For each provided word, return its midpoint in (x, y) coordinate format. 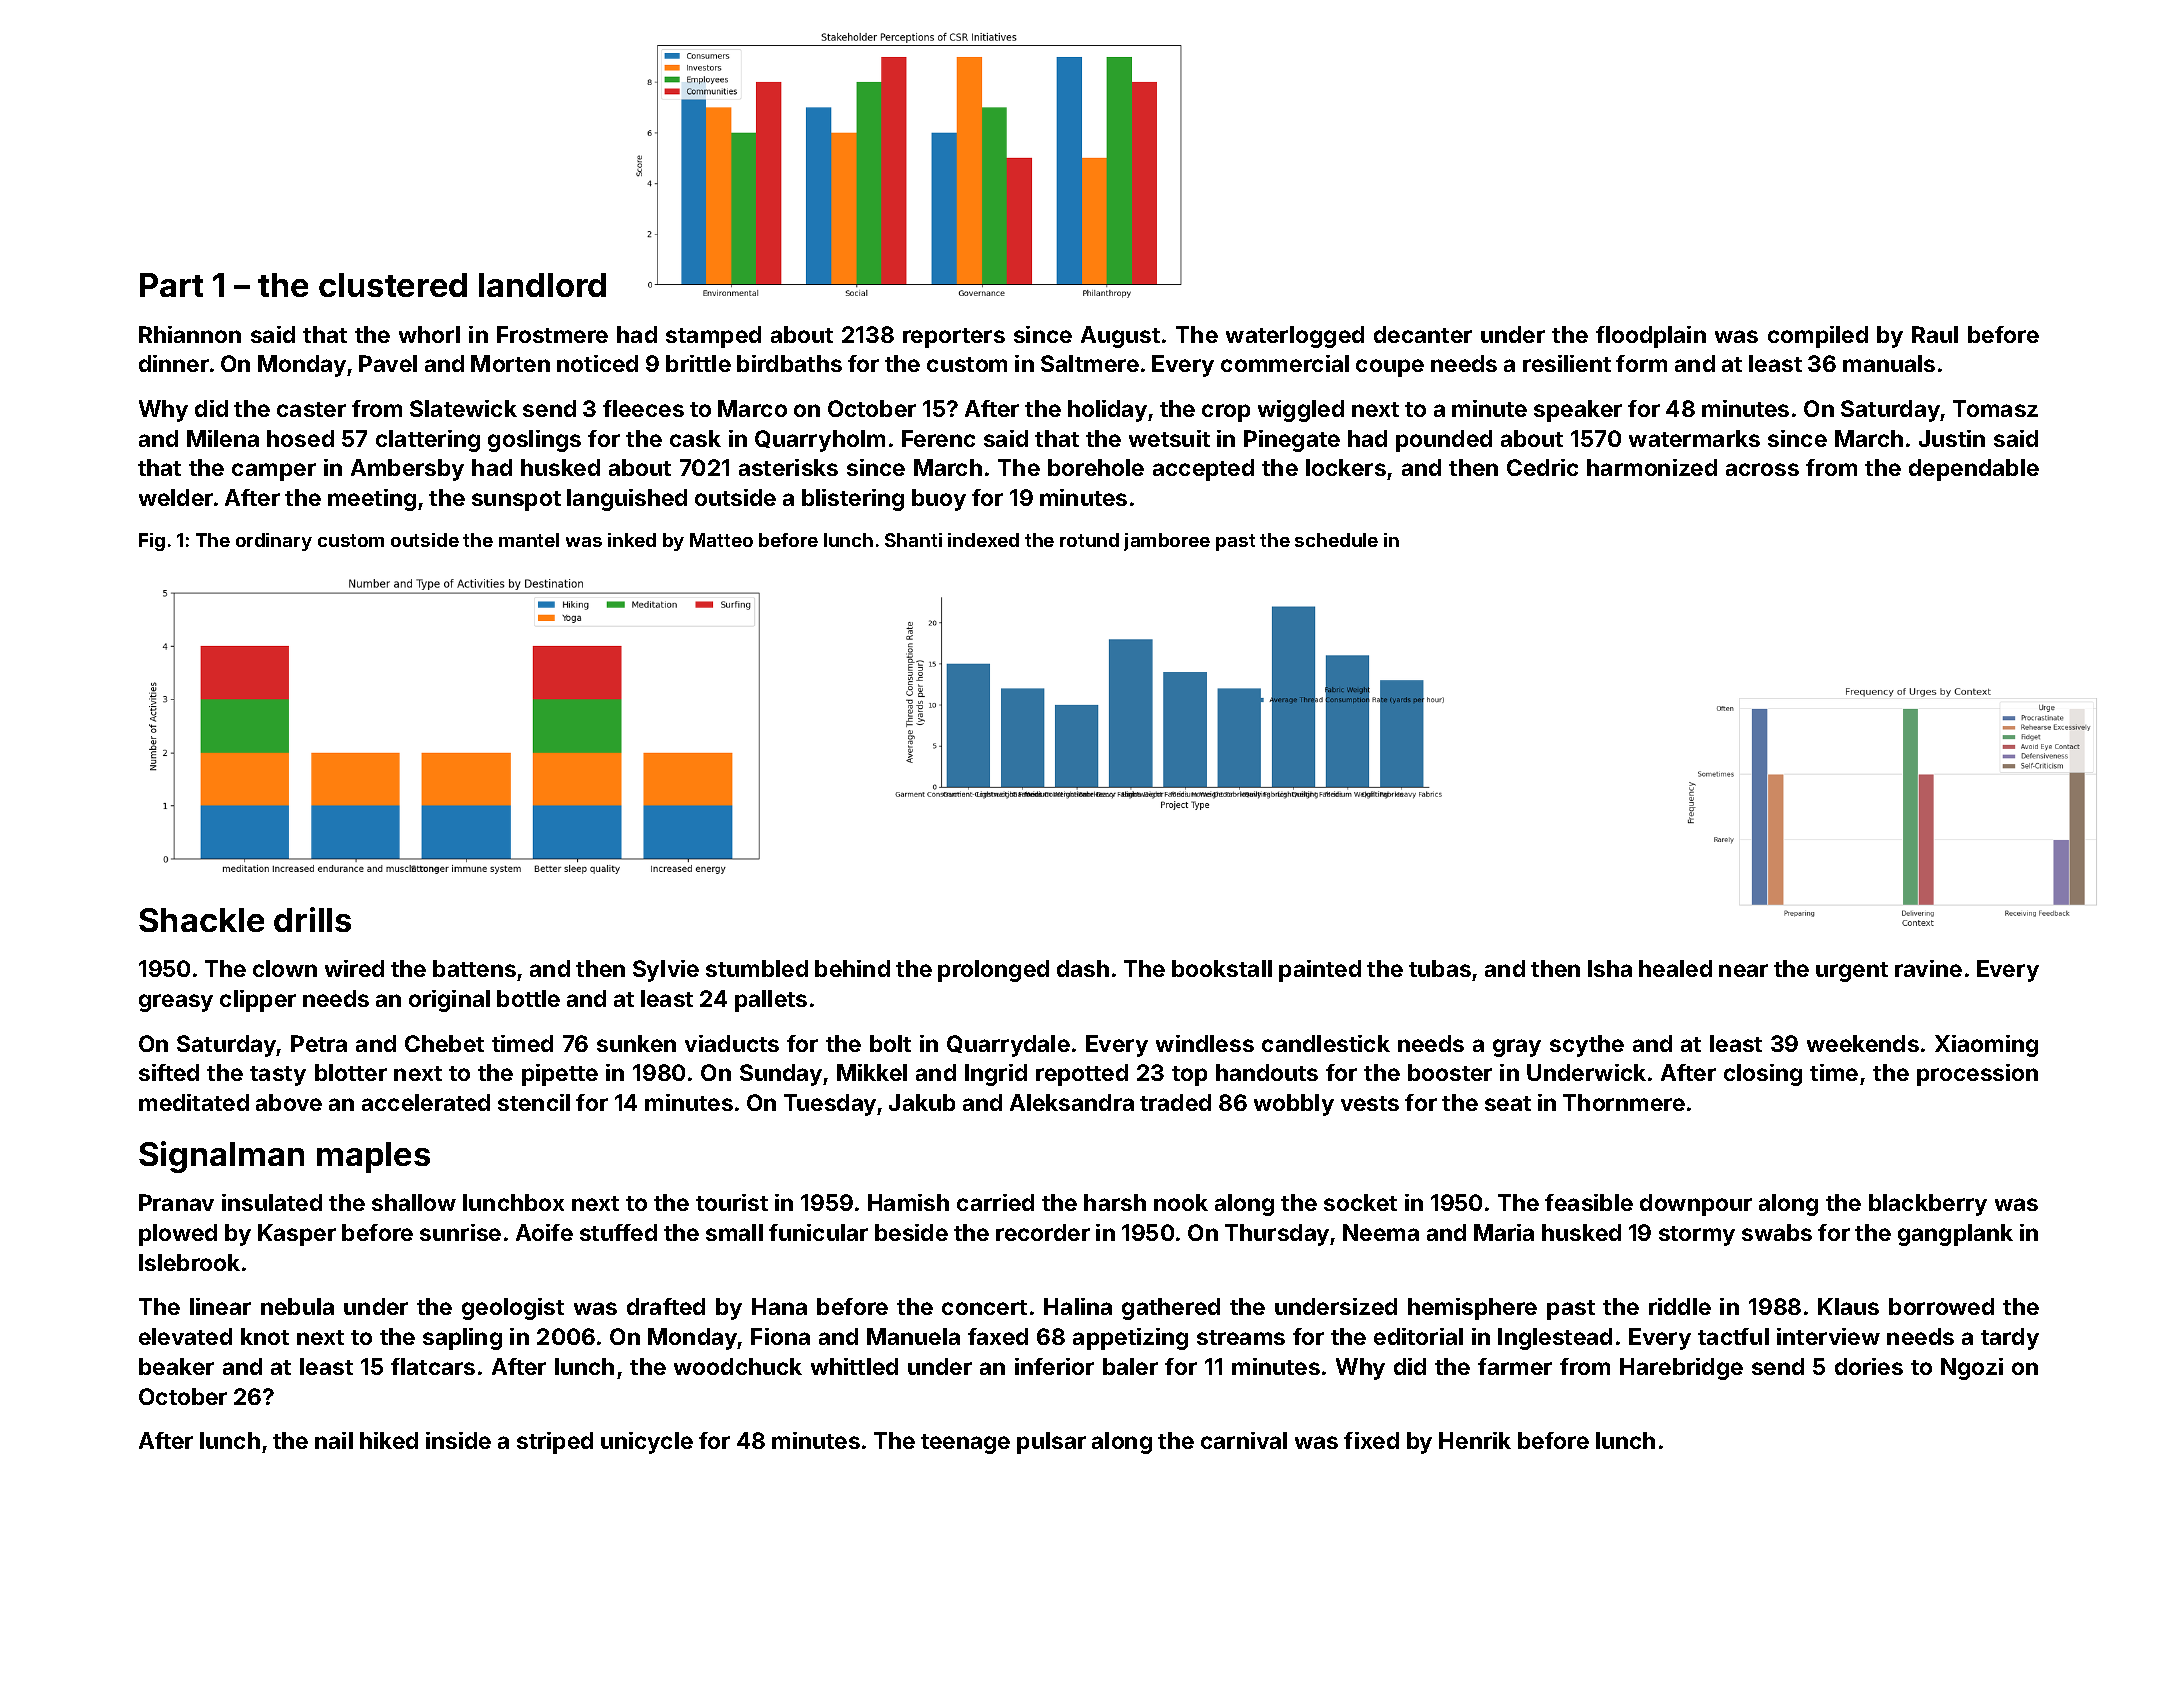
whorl (429, 334)
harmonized (1652, 467)
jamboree (1167, 542)
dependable (1974, 470)
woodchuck (738, 1366)
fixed (1371, 1440)
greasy (176, 1003)
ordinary (274, 542)
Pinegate (1292, 441)
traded (1175, 1102)
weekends (1863, 1043)
